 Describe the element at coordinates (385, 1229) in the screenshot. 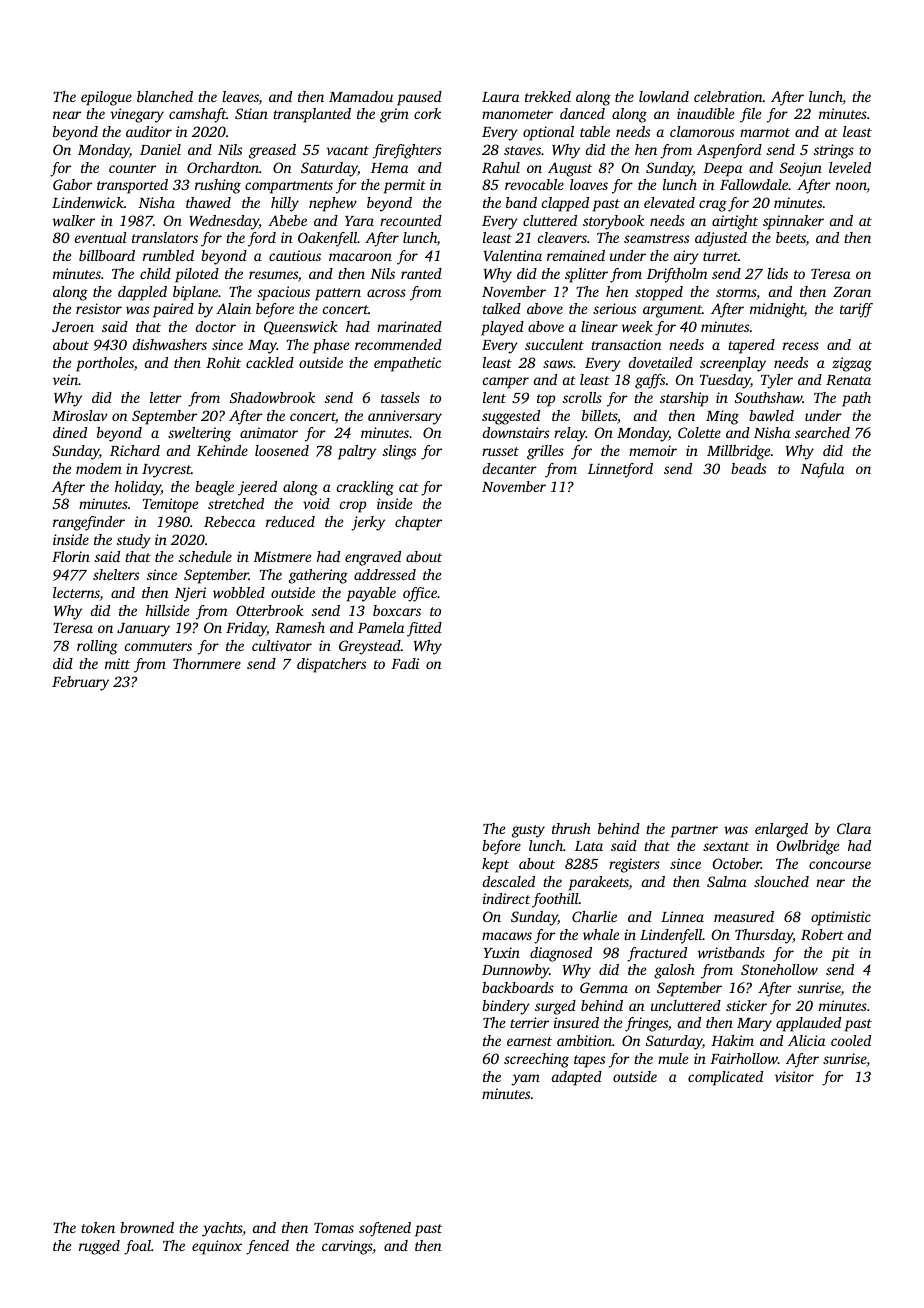

I see `softened` at that location.
